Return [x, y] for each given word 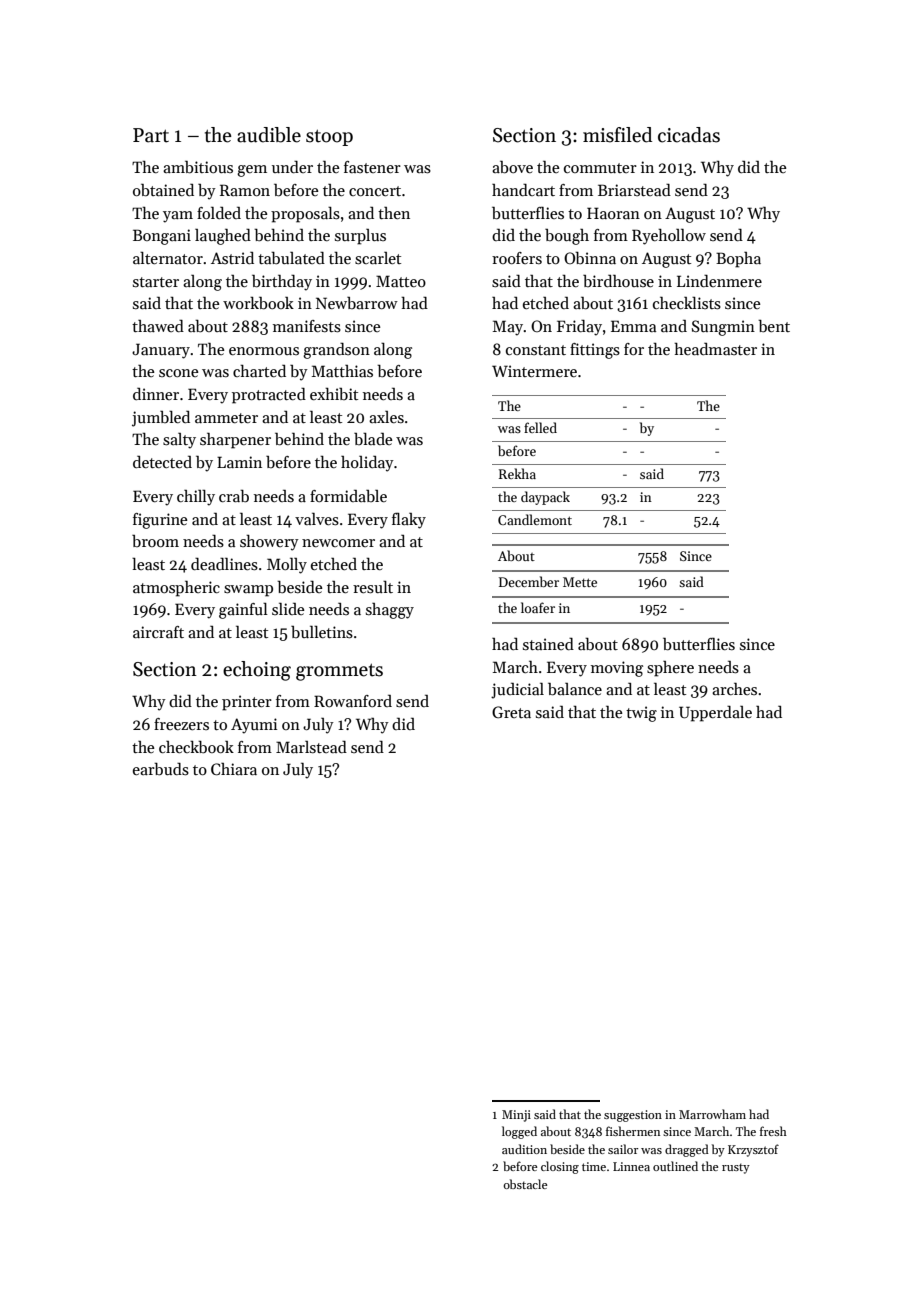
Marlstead [311, 747]
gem [252, 171]
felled [540, 427]
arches [734, 689]
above [512, 167]
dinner [156, 393]
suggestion [633, 1116]
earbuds [161, 769]
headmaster [715, 348]
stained [548, 644]
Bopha [738, 259]
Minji [516, 1116]
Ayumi [254, 726]
